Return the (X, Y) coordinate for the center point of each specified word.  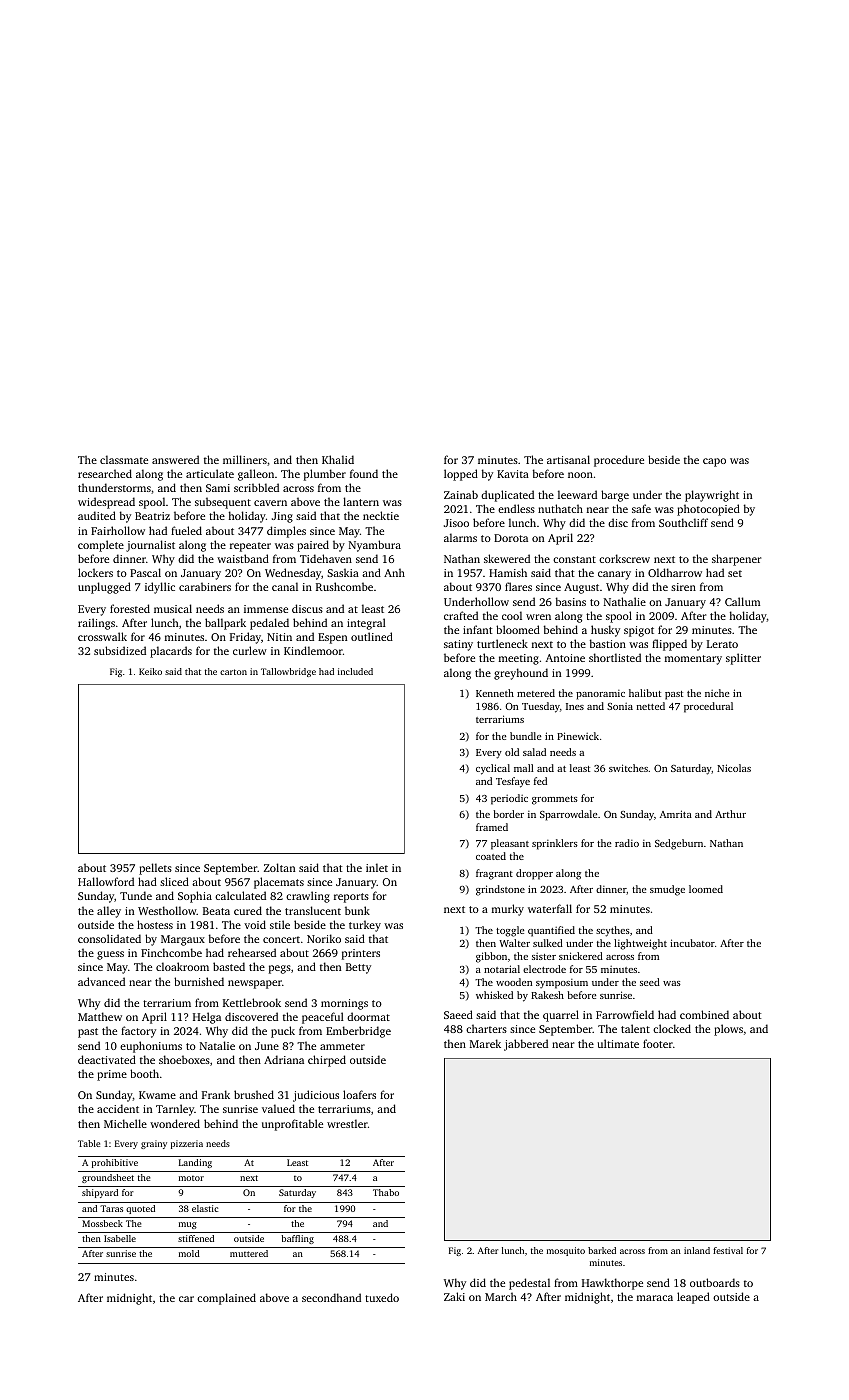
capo (714, 462)
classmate (124, 459)
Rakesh (547, 995)
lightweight (640, 944)
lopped (461, 475)
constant (574, 559)
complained (226, 1299)
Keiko (150, 671)
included (355, 671)
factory (138, 1032)
